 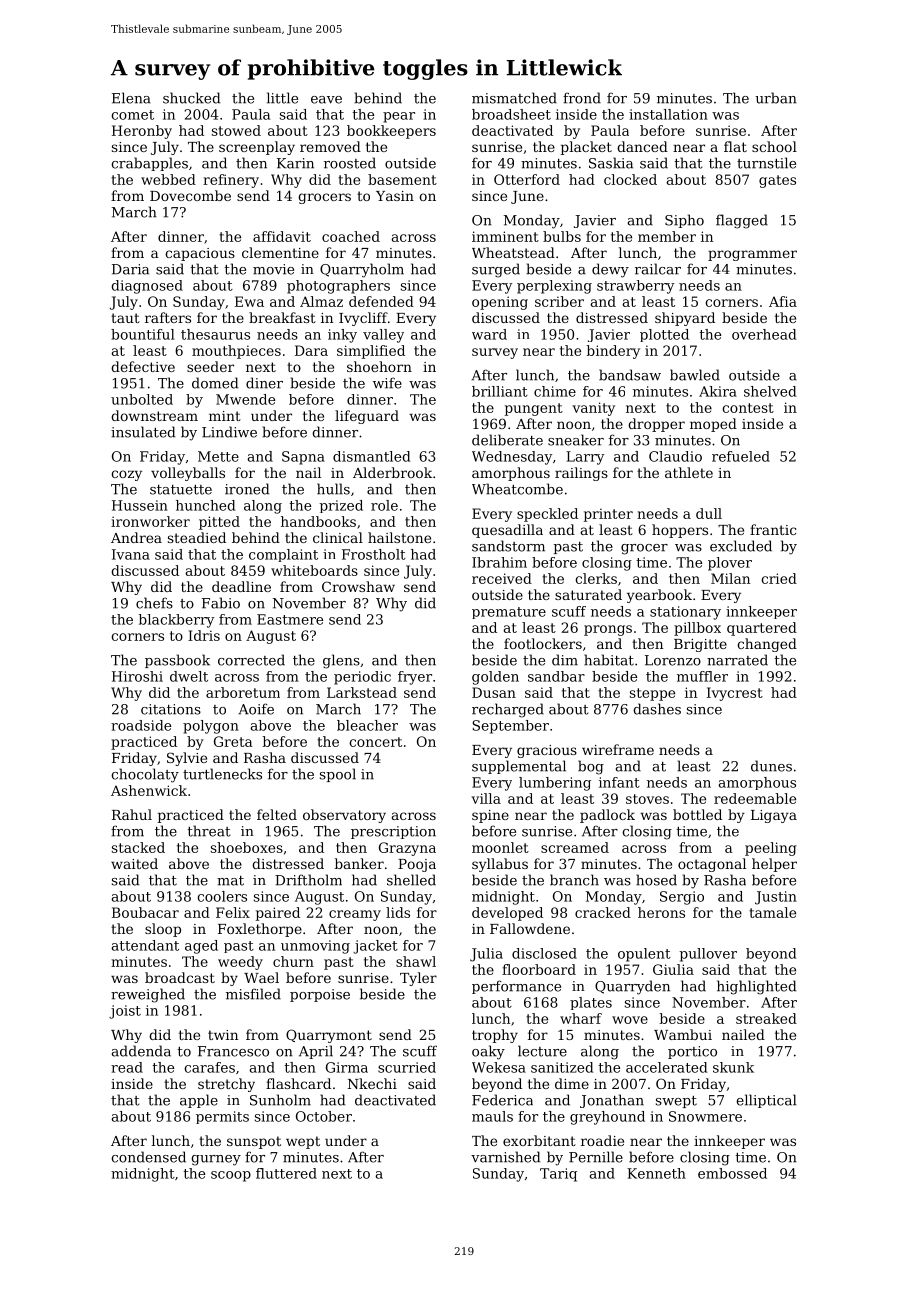 What do you see at coordinates (713, 425) in the page?
I see `moped` at bounding box center [713, 425].
